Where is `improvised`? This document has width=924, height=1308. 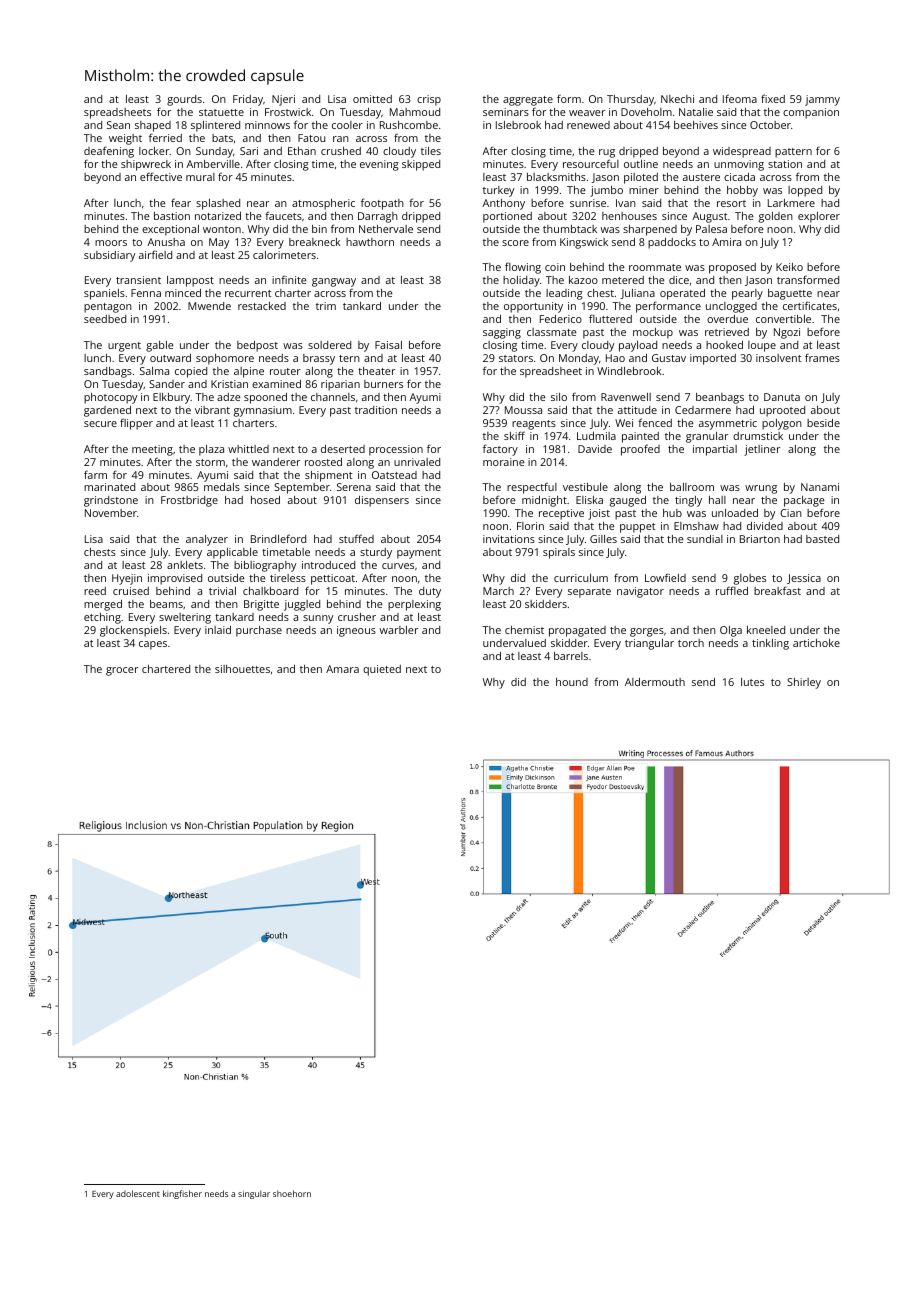
improvised is located at coordinates (175, 579).
